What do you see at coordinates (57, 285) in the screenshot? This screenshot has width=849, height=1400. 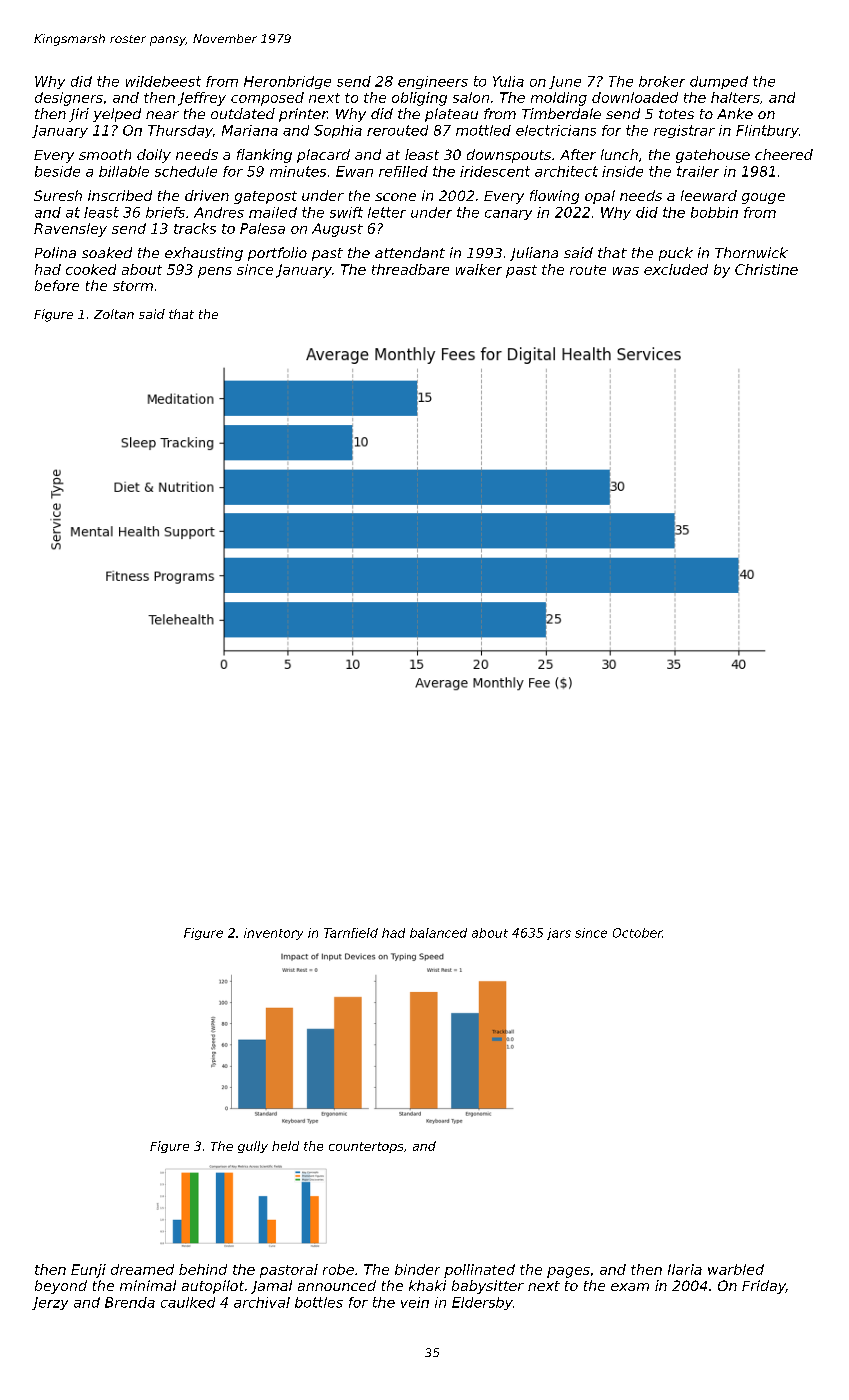 I see `before` at bounding box center [57, 285].
